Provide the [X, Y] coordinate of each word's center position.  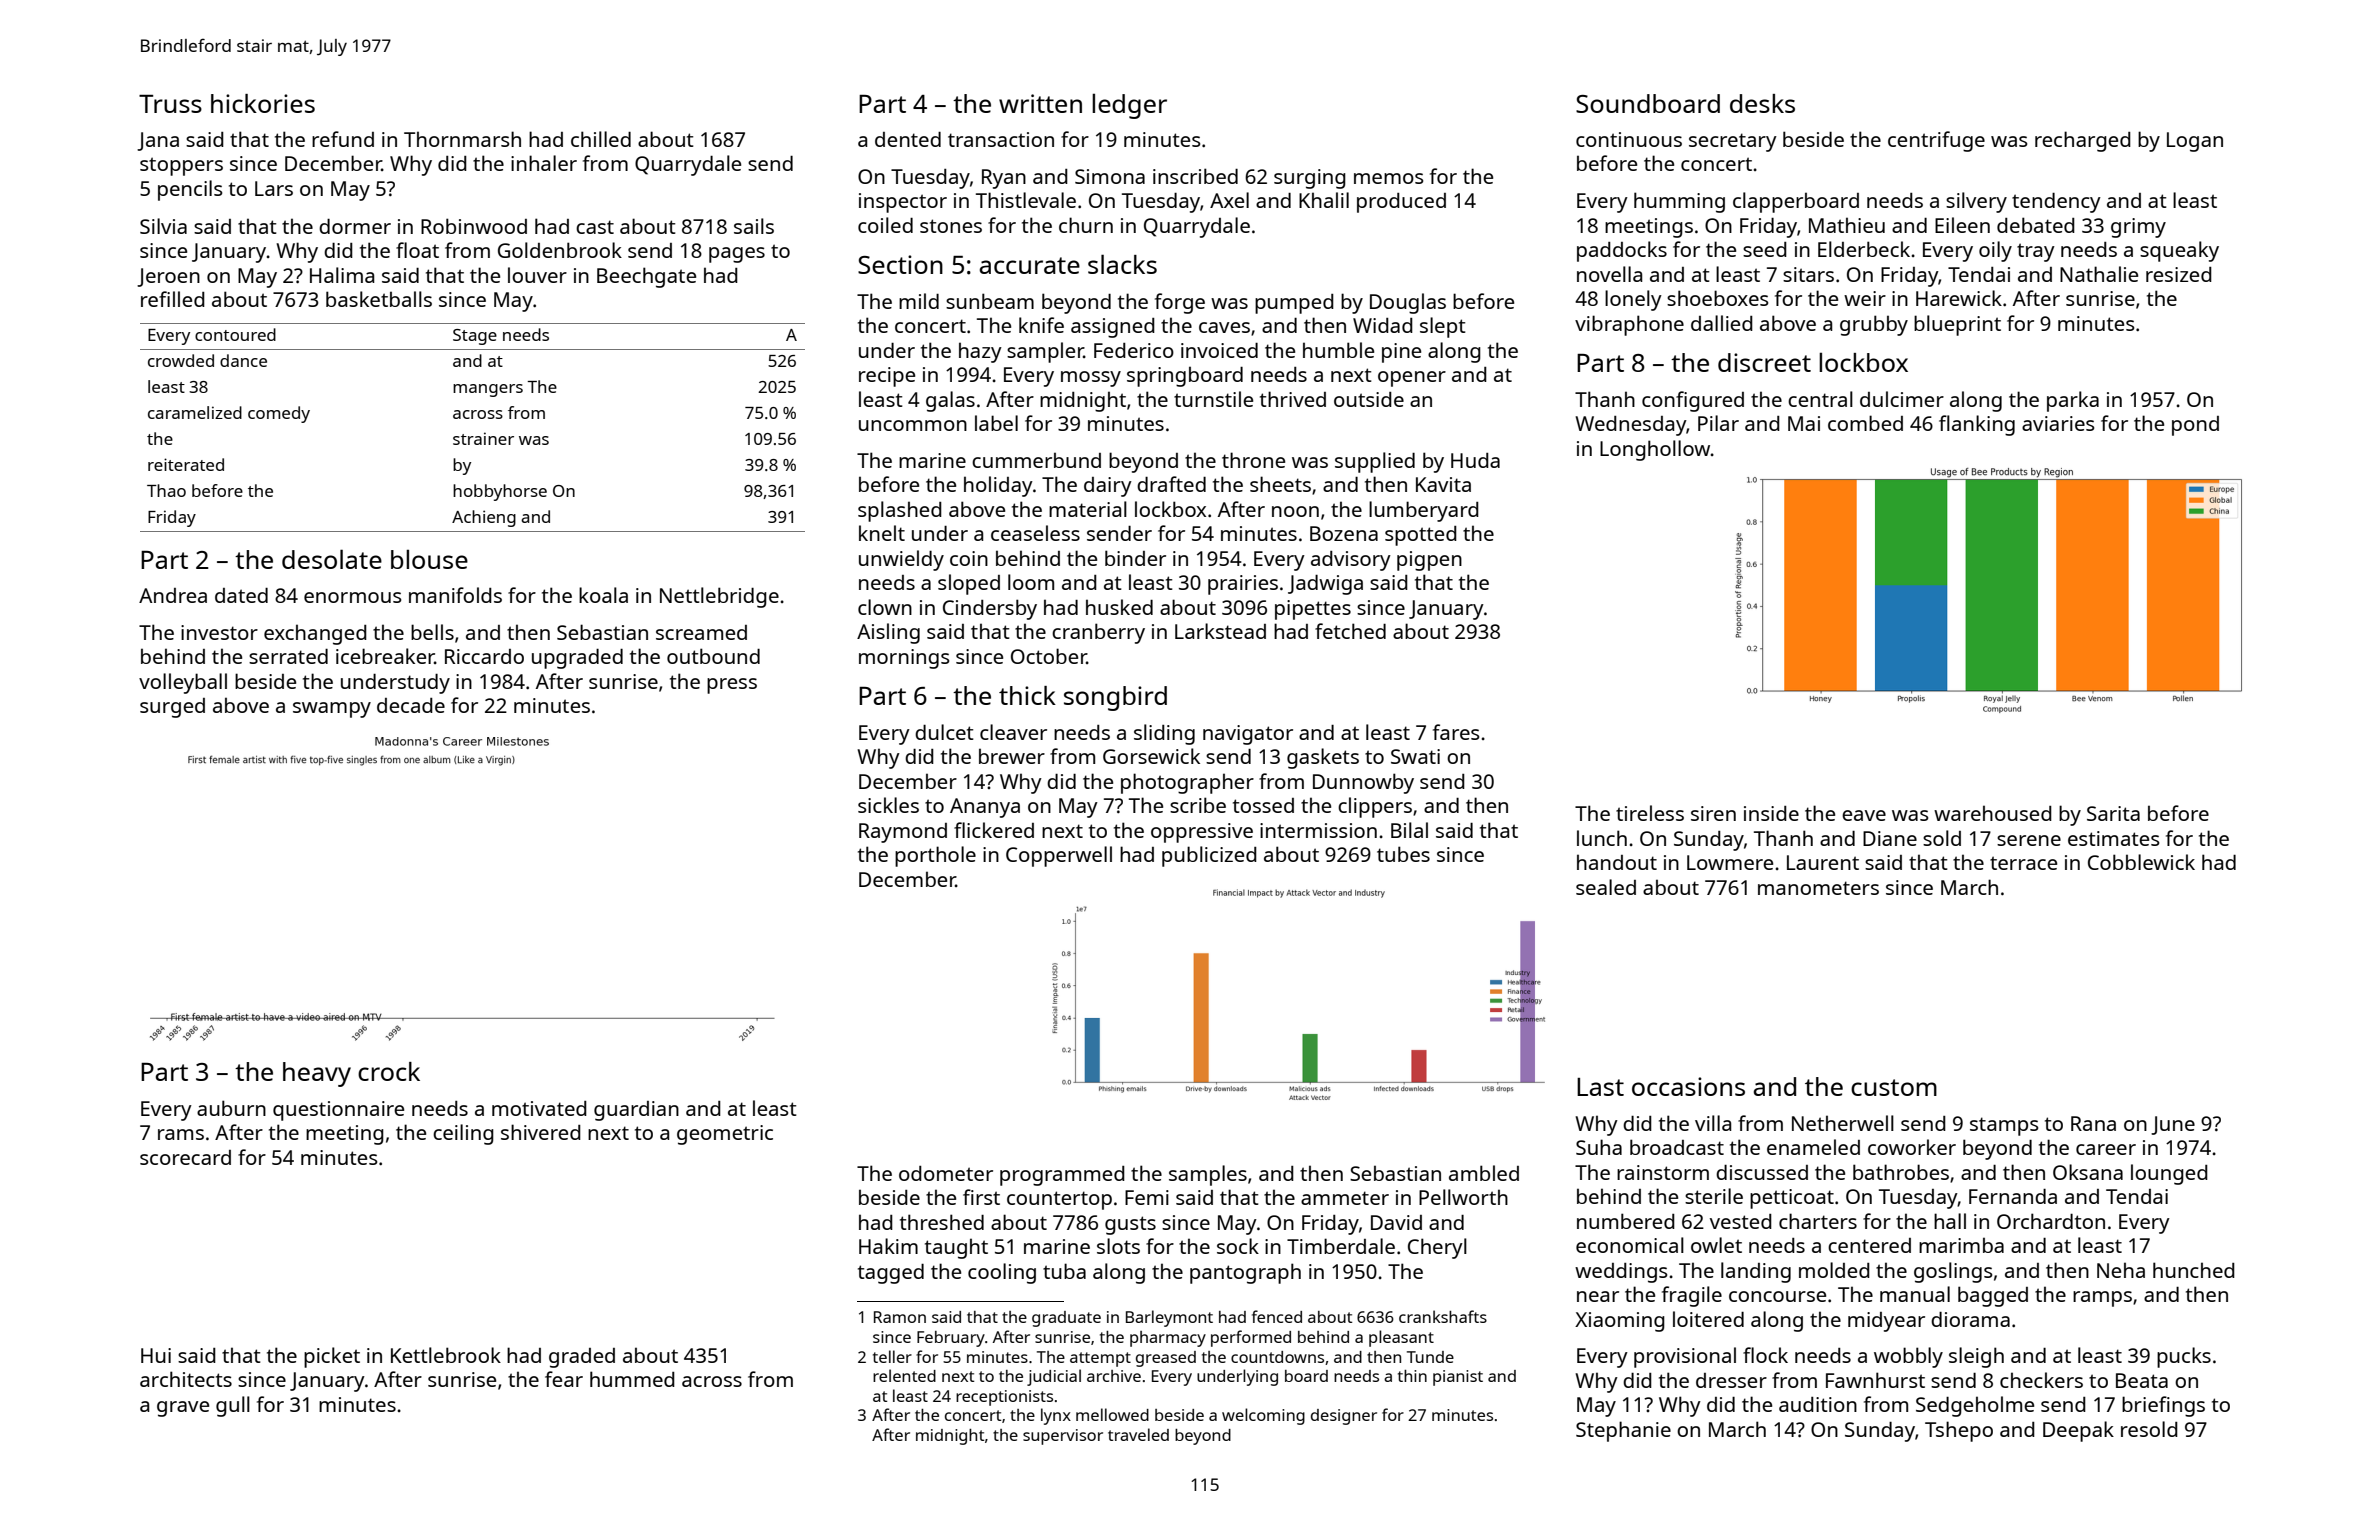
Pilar [1718, 423]
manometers [1818, 888]
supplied [1375, 462]
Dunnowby [1363, 783]
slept [1443, 327]
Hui [156, 1355]
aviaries [2058, 423]
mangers [488, 390]
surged [172, 708]
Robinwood [474, 226]
